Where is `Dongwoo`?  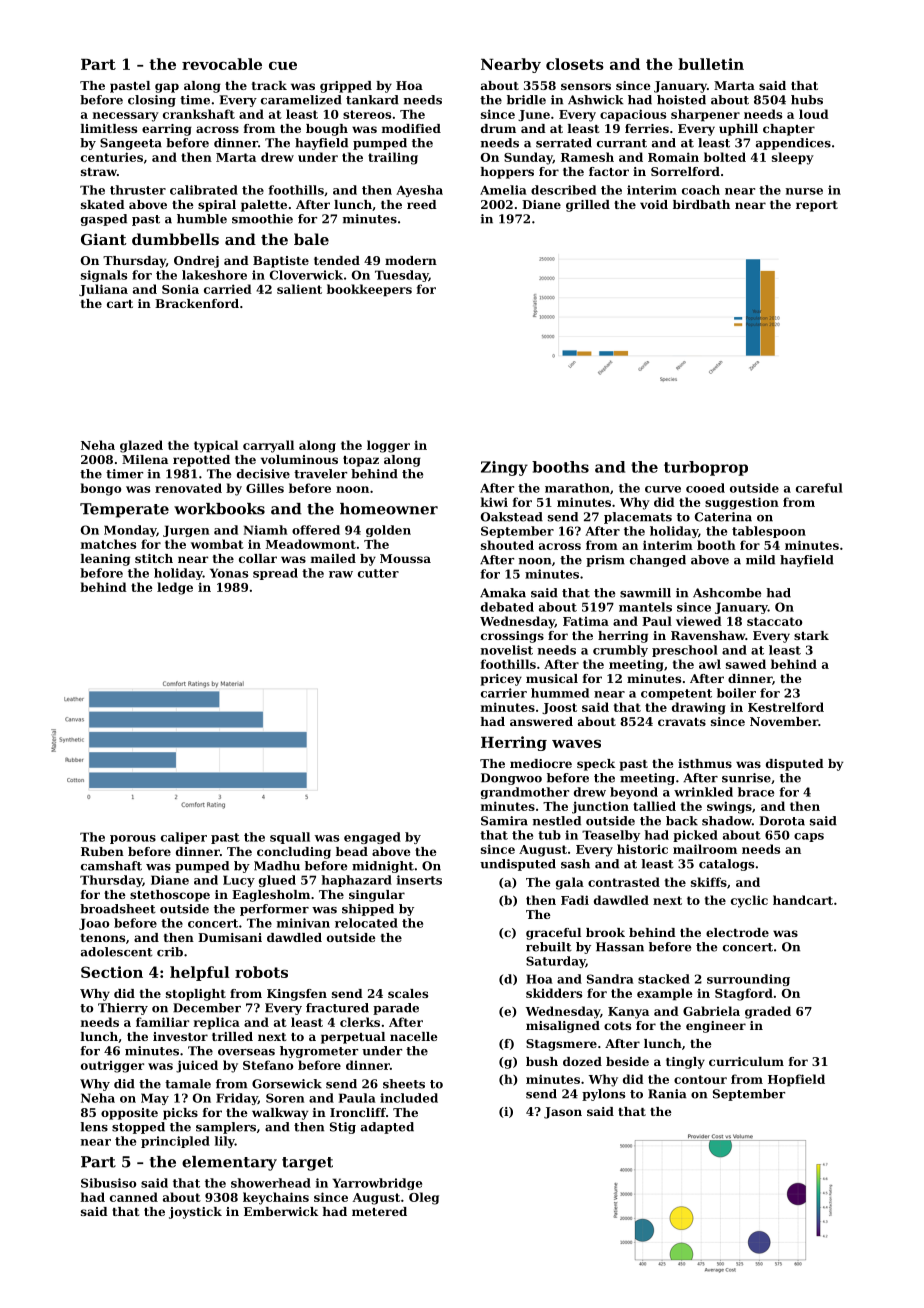 Dongwoo is located at coordinates (511, 779).
